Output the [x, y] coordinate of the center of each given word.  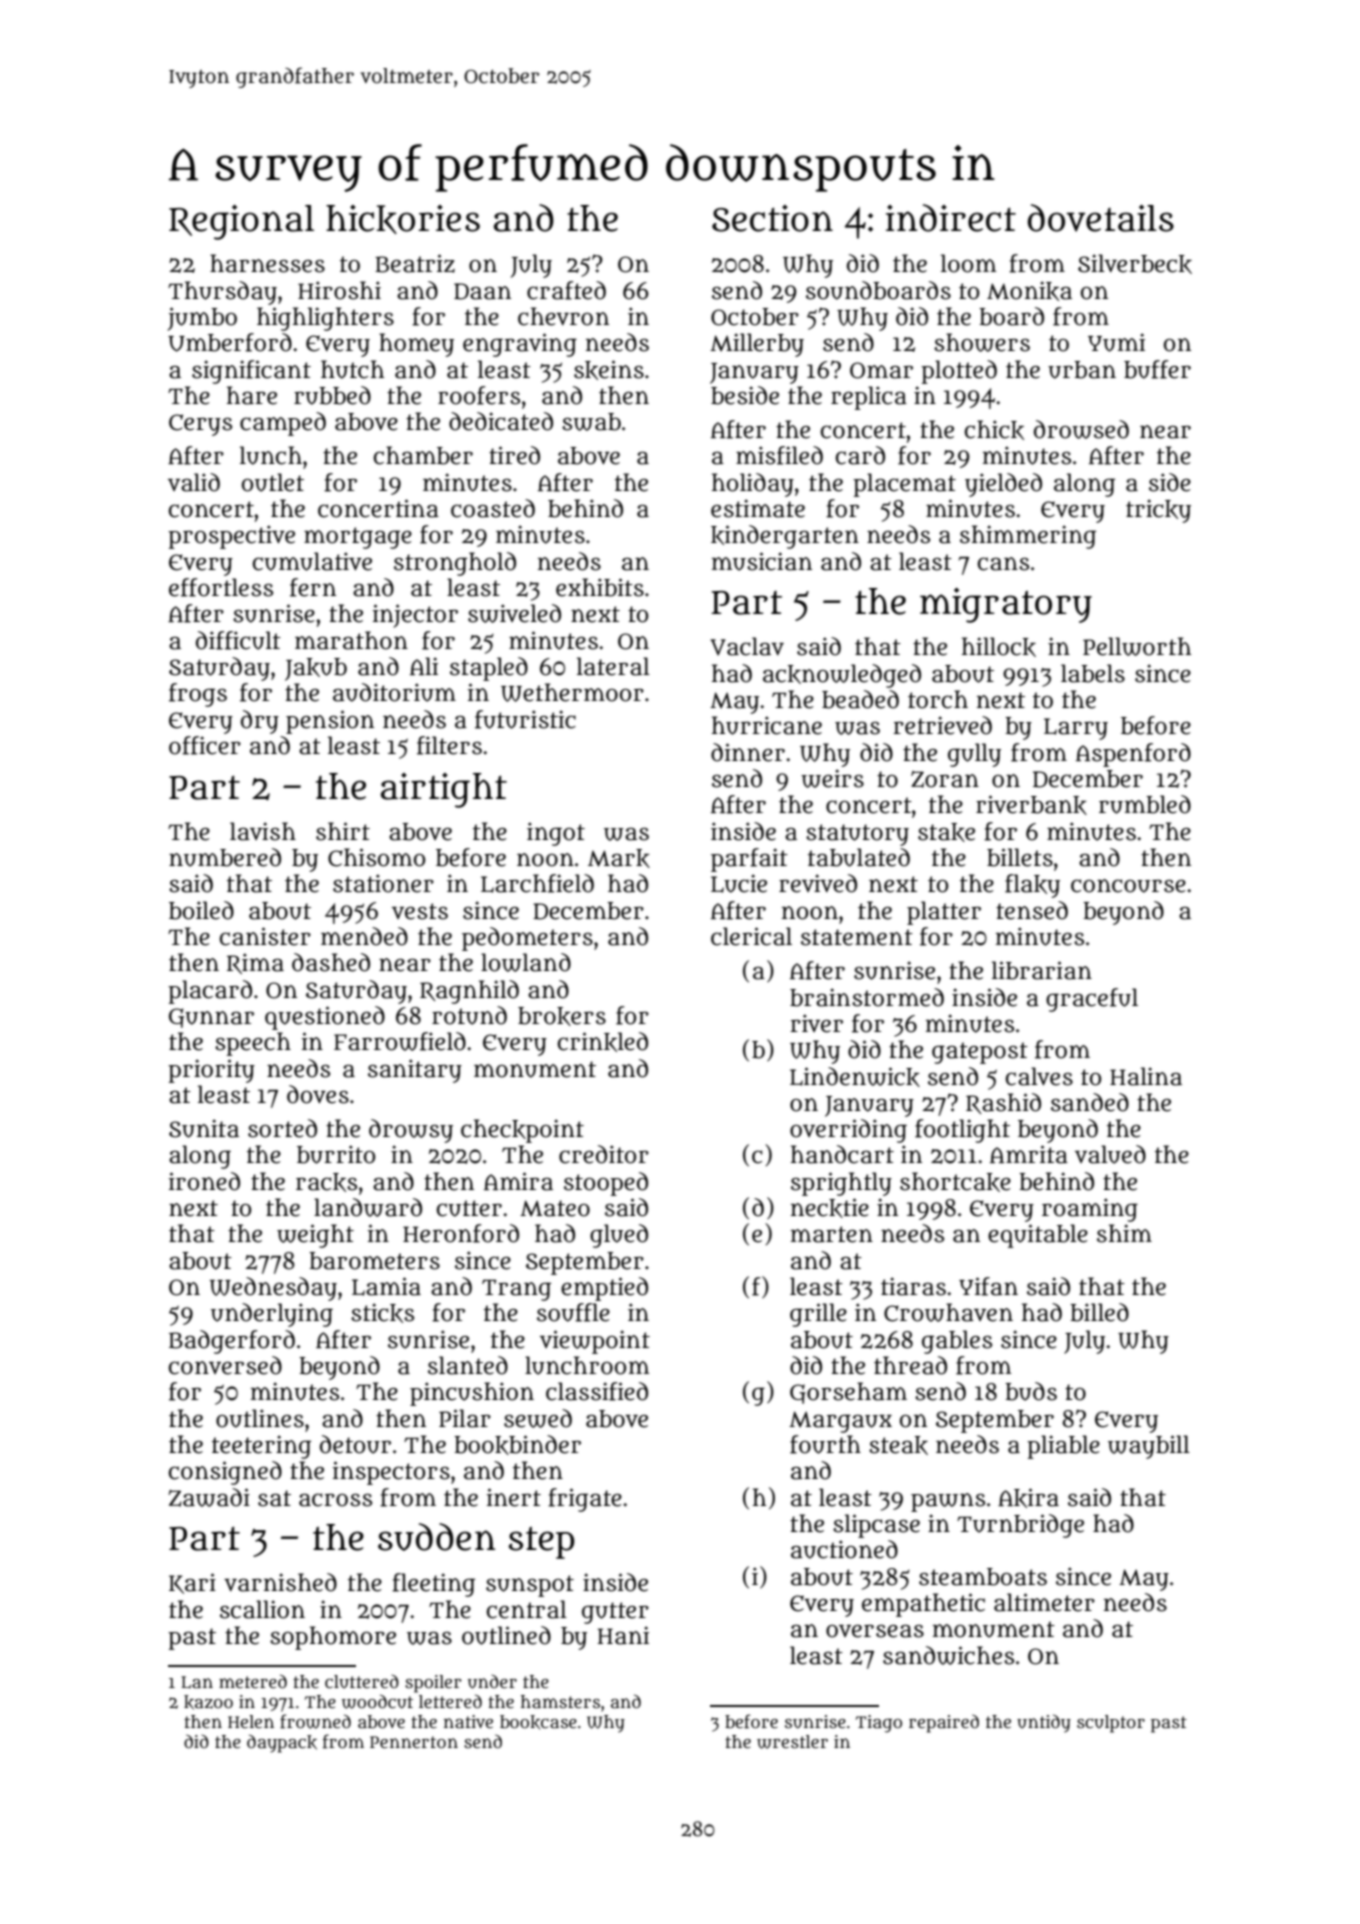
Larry [1076, 729]
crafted [566, 290]
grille [818, 1315]
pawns [948, 1502]
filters [449, 745]
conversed [225, 1365]
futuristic [525, 719]
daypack [282, 1743]
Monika [1029, 291]
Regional [241, 222]
